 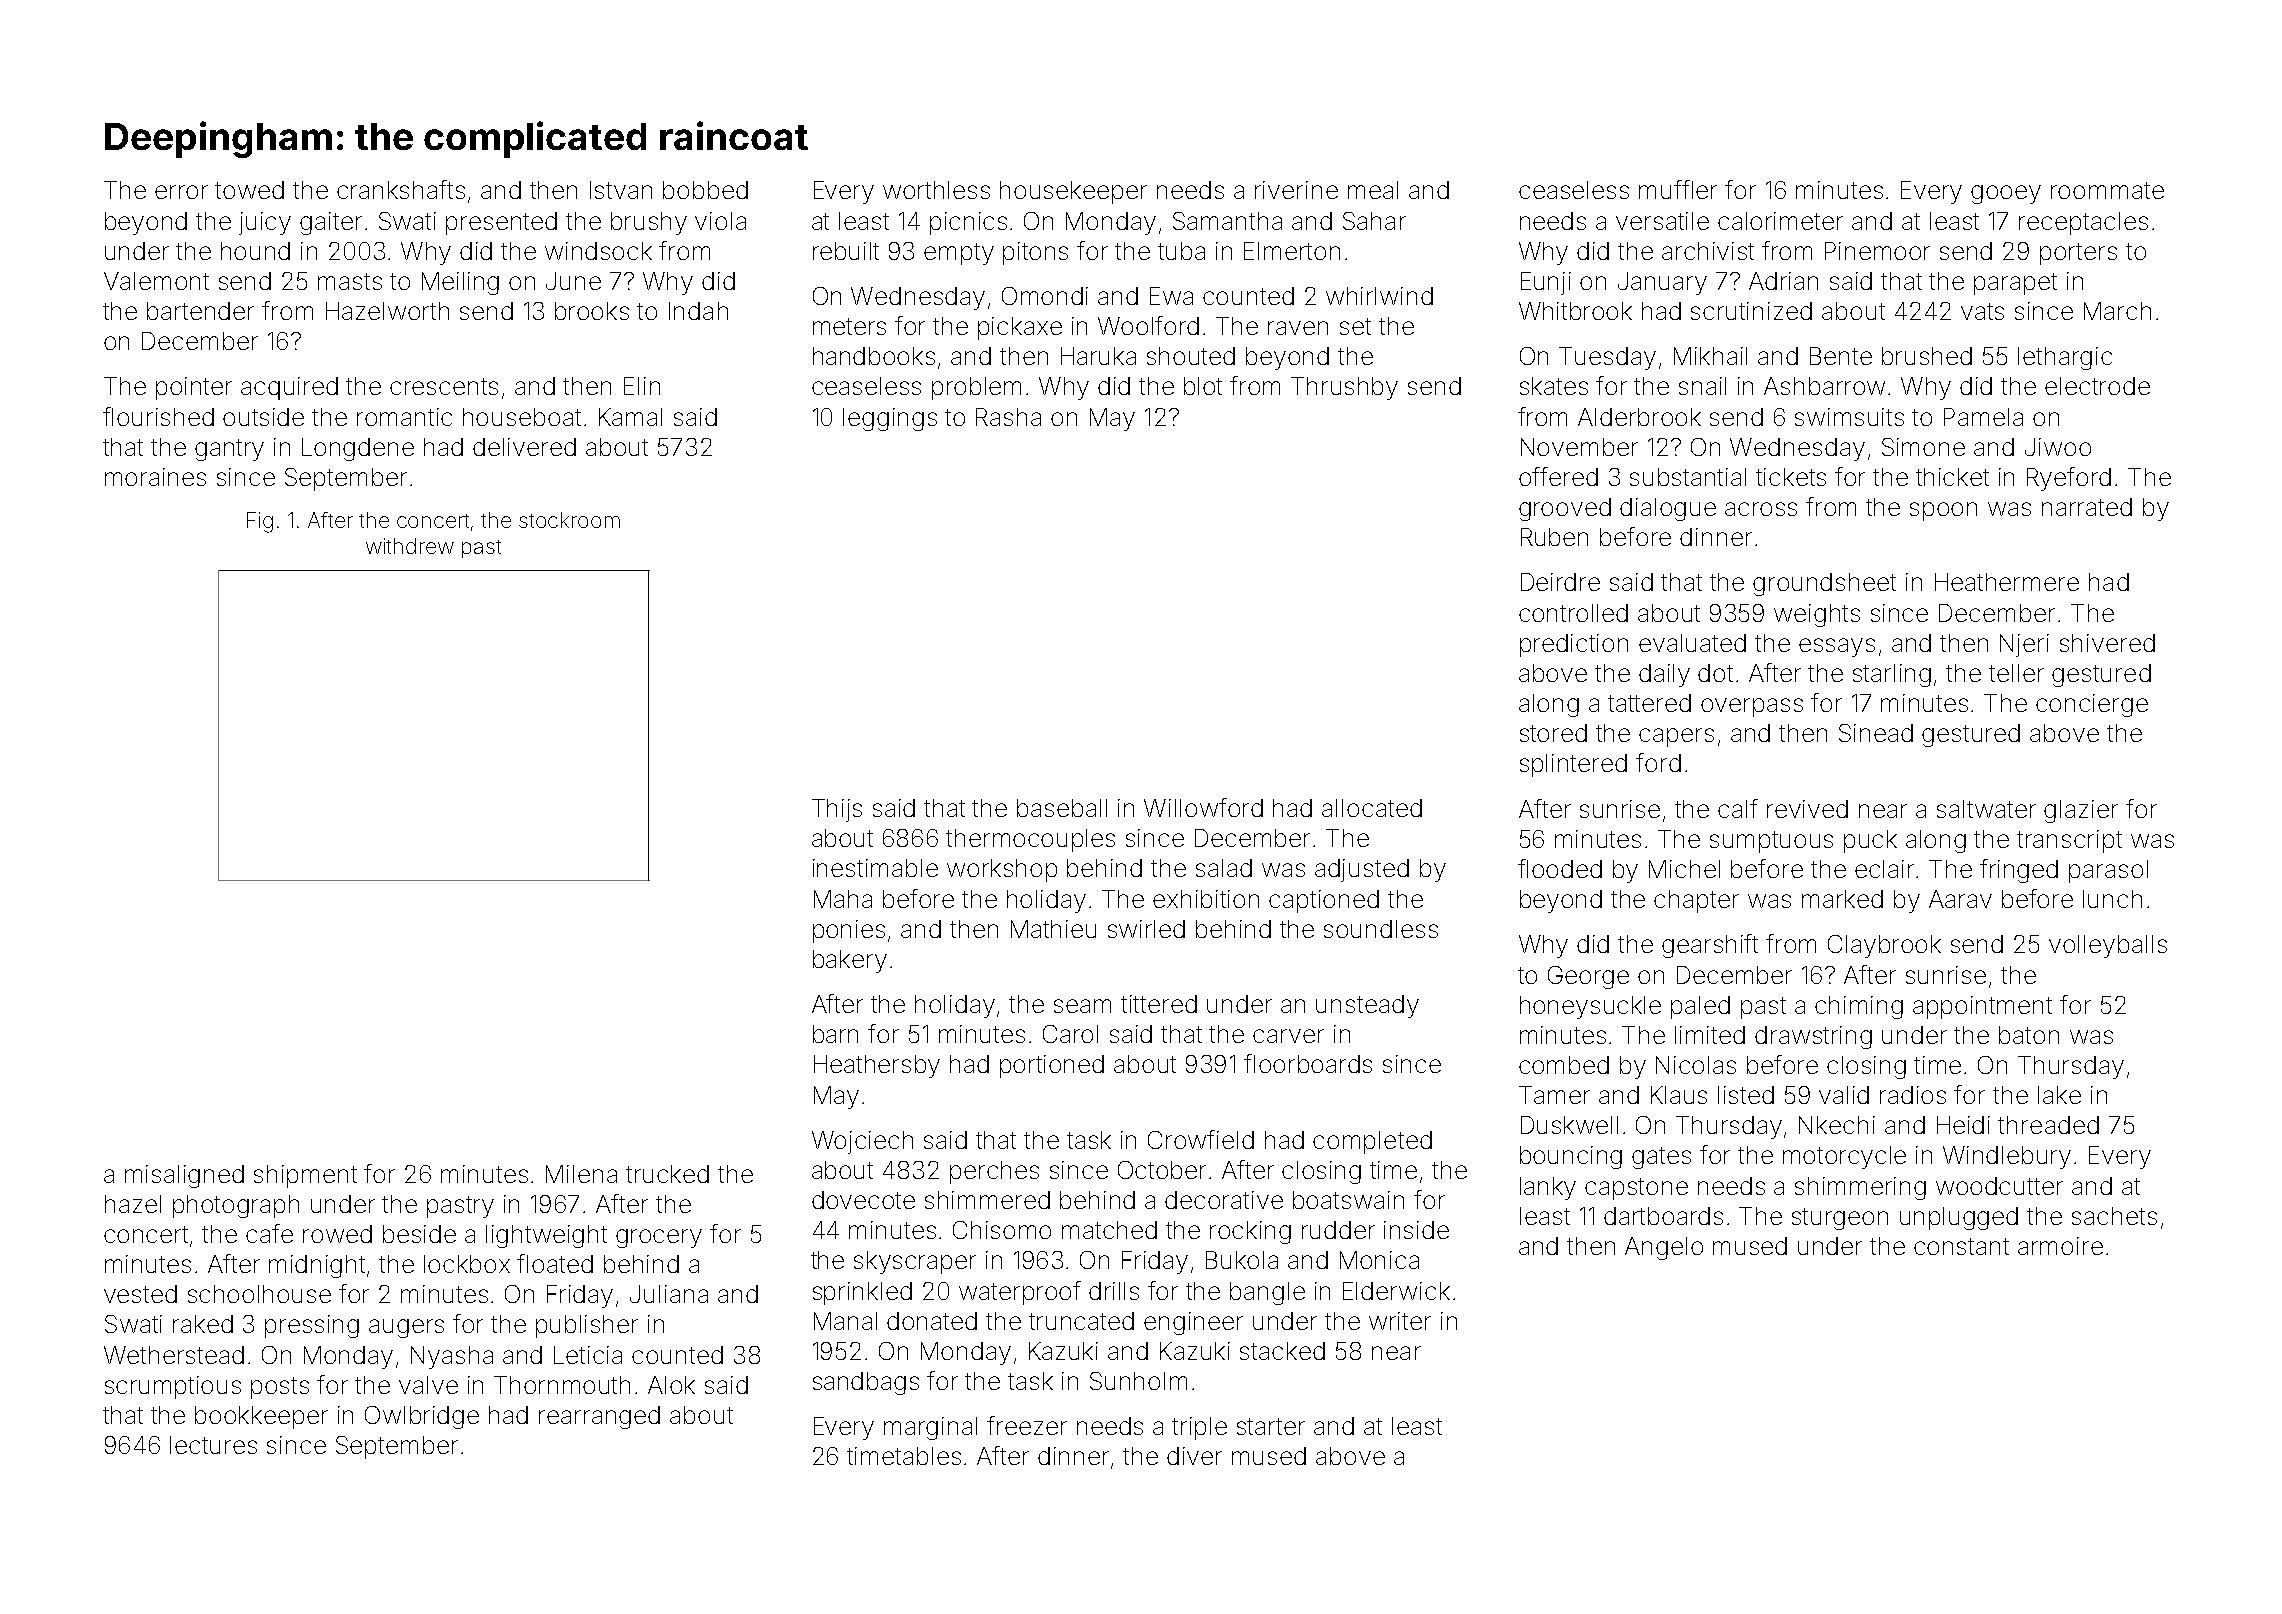 I want to click on windsock, so click(x=598, y=251).
